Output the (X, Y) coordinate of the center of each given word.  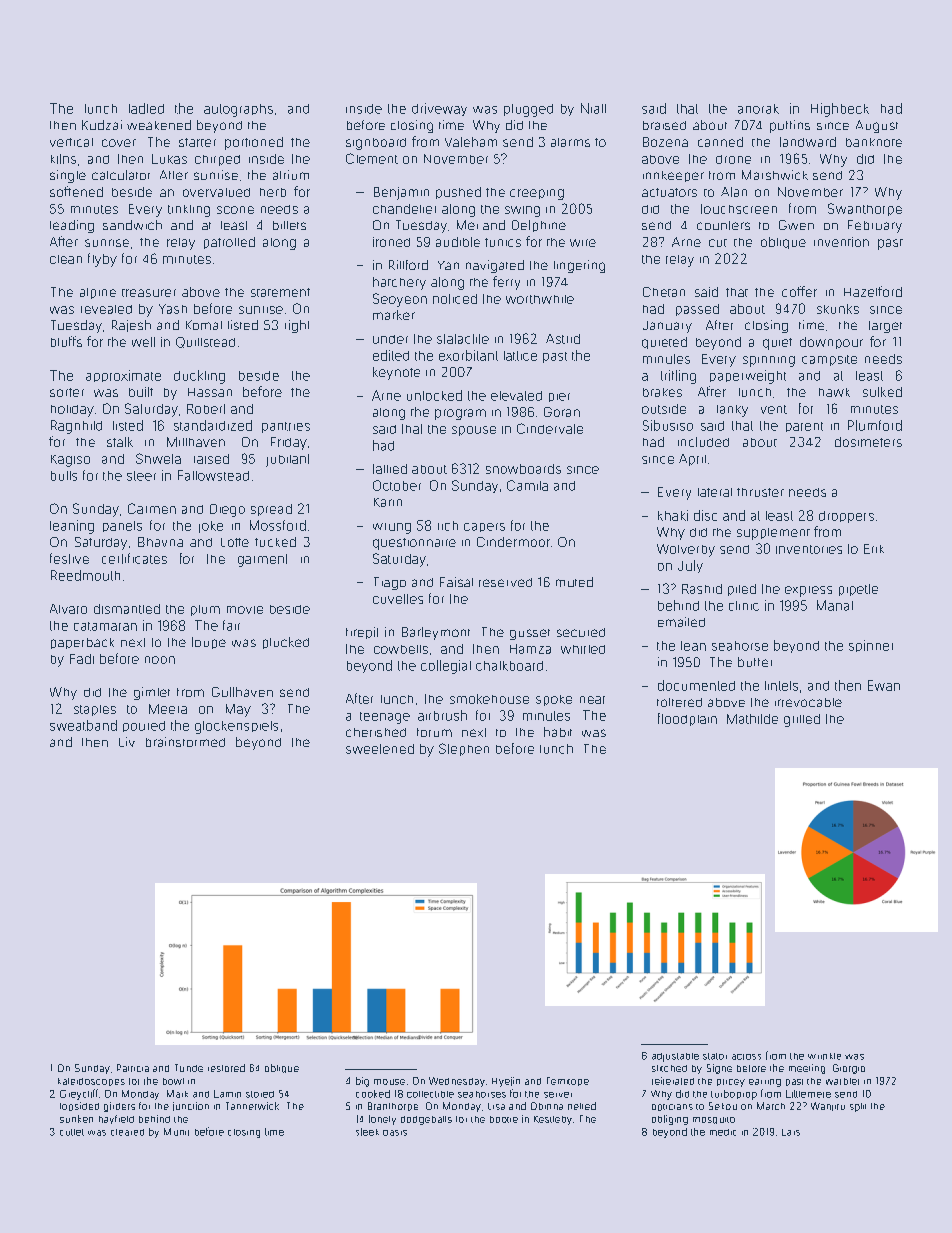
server (558, 1095)
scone (235, 210)
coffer (799, 291)
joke (211, 527)
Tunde (189, 1068)
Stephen (464, 749)
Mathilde (752, 719)
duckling (199, 377)
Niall (593, 108)
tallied (390, 469)
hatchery (399, 283)
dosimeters (868, 442)
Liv (127, 742)
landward (808, 142)
